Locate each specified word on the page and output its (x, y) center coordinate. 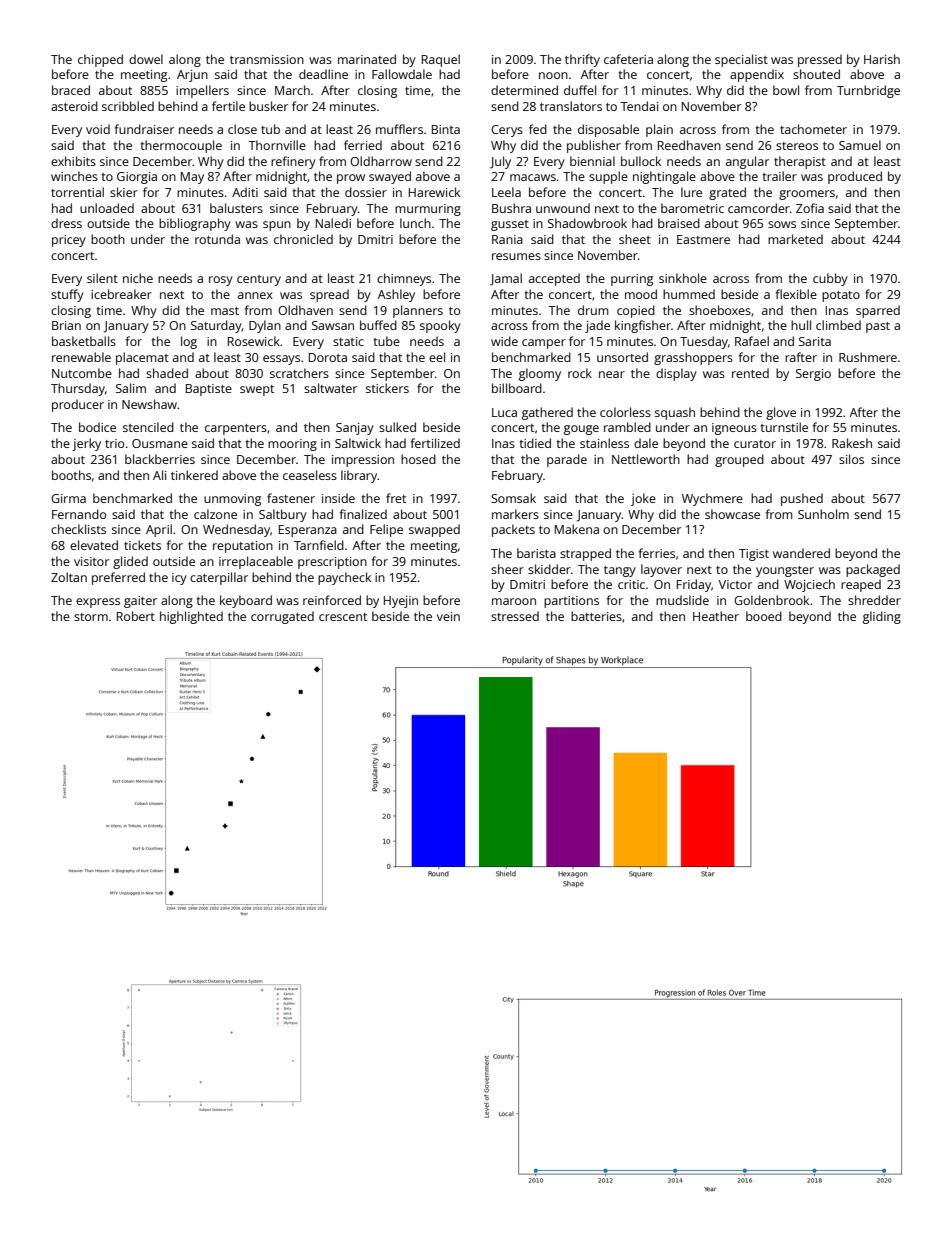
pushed (802, 499)
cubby (830, 279)
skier (124, 192)
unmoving (232, 500)
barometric (692, 208)
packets (513, 530)
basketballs (84, 341)
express (98, 603)
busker (268, 106)
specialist (741, 60)
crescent (343, 617)
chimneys (404, 279)
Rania (507, 239)
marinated (367, 59)
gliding (882, 617)
